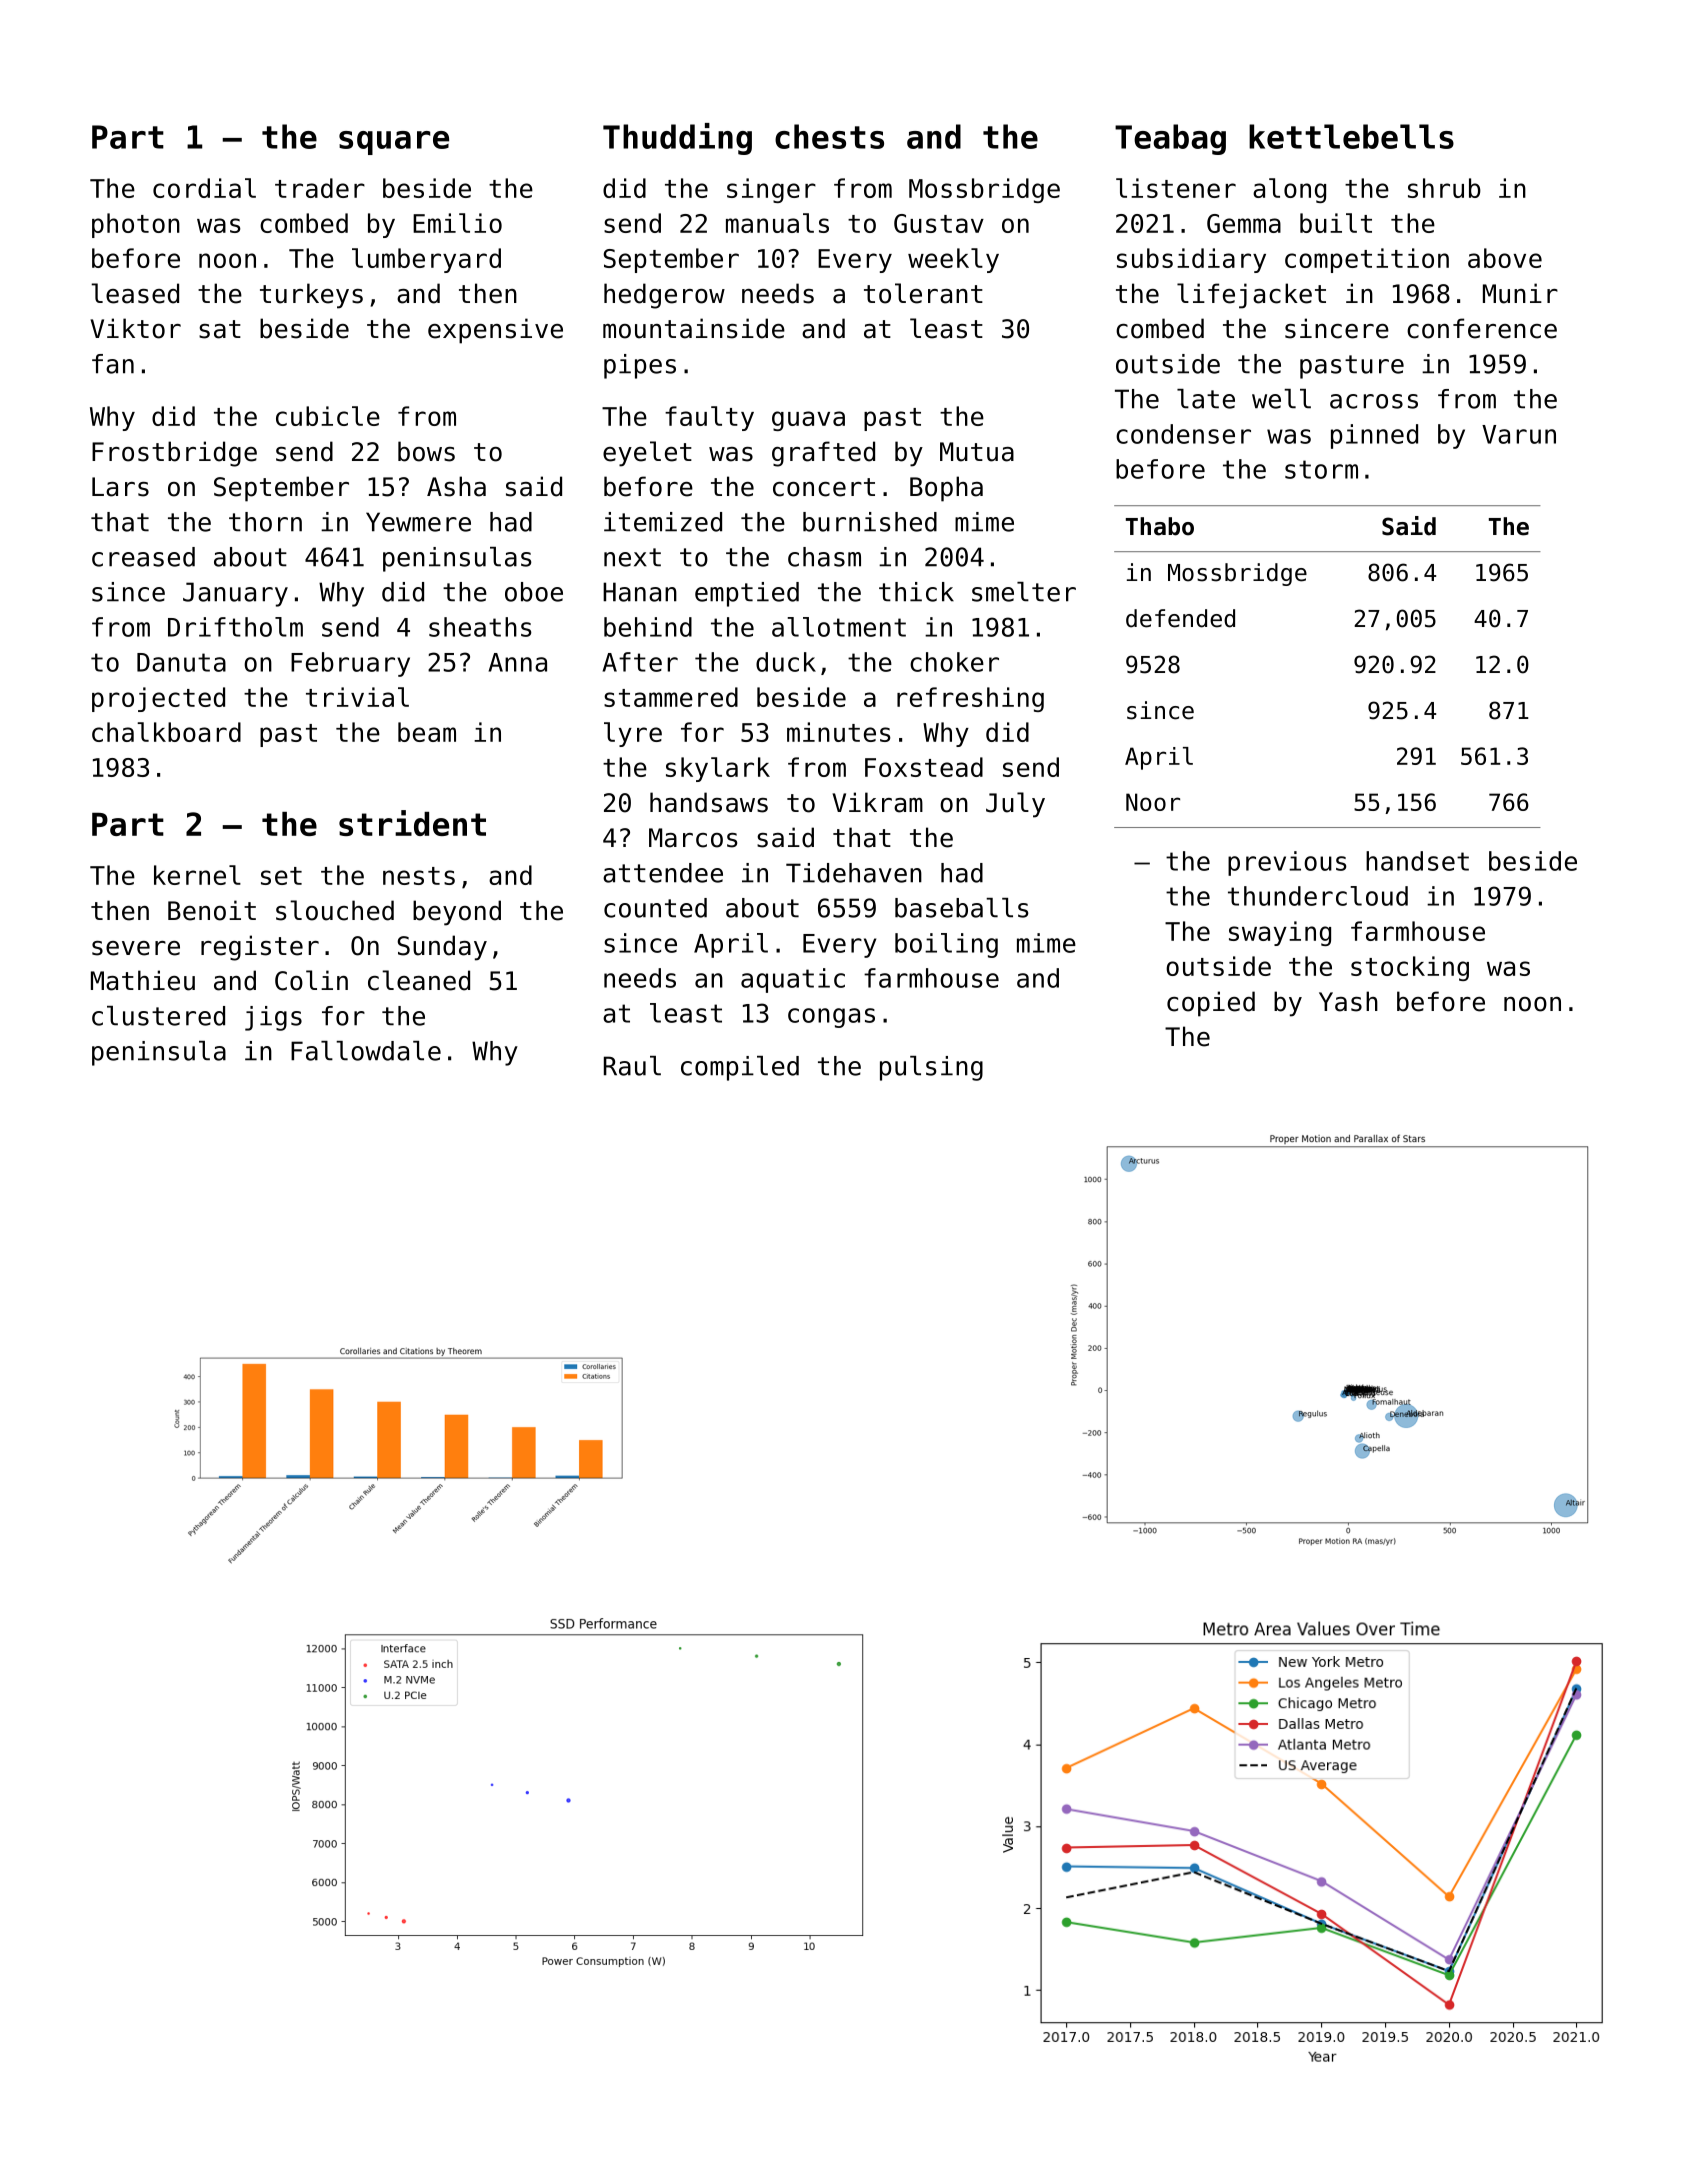 This document has height=2178, width=1683. Describe the element at coordinates (412, 823) in the document. I see `strident` at that location.
